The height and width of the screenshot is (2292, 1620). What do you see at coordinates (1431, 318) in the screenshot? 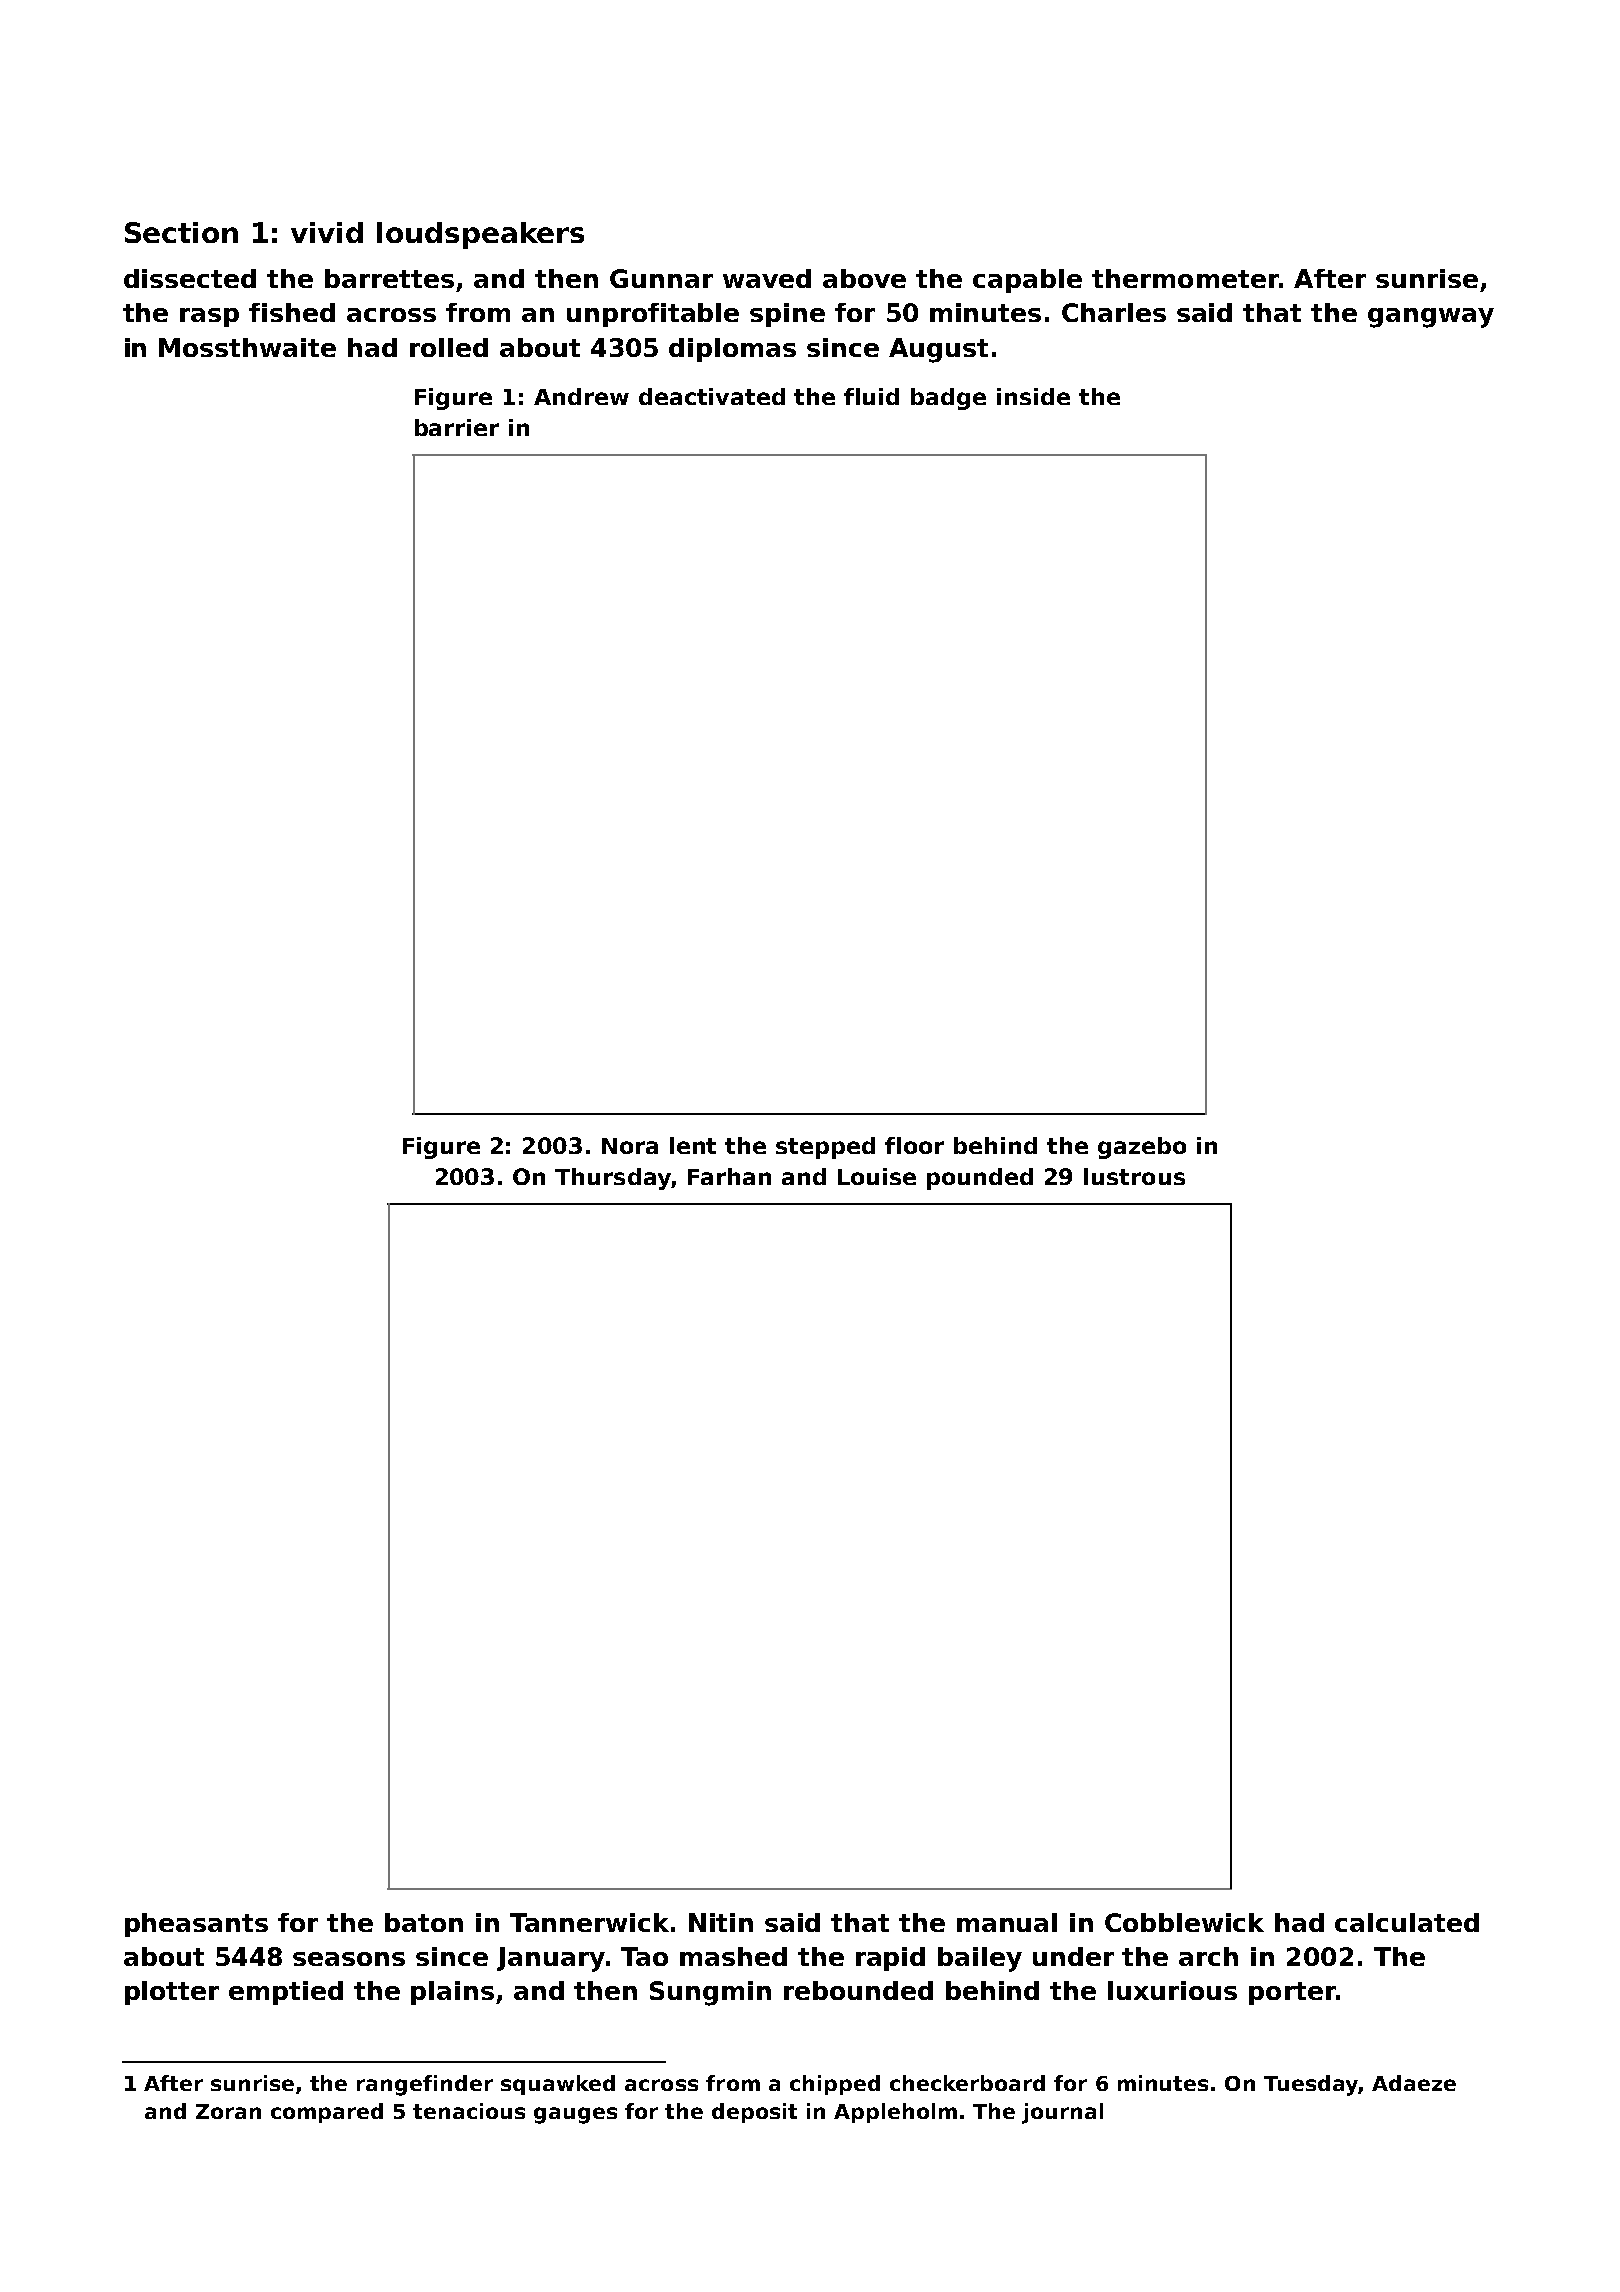
I see `gangway` at bounding box center [1431, 318].
